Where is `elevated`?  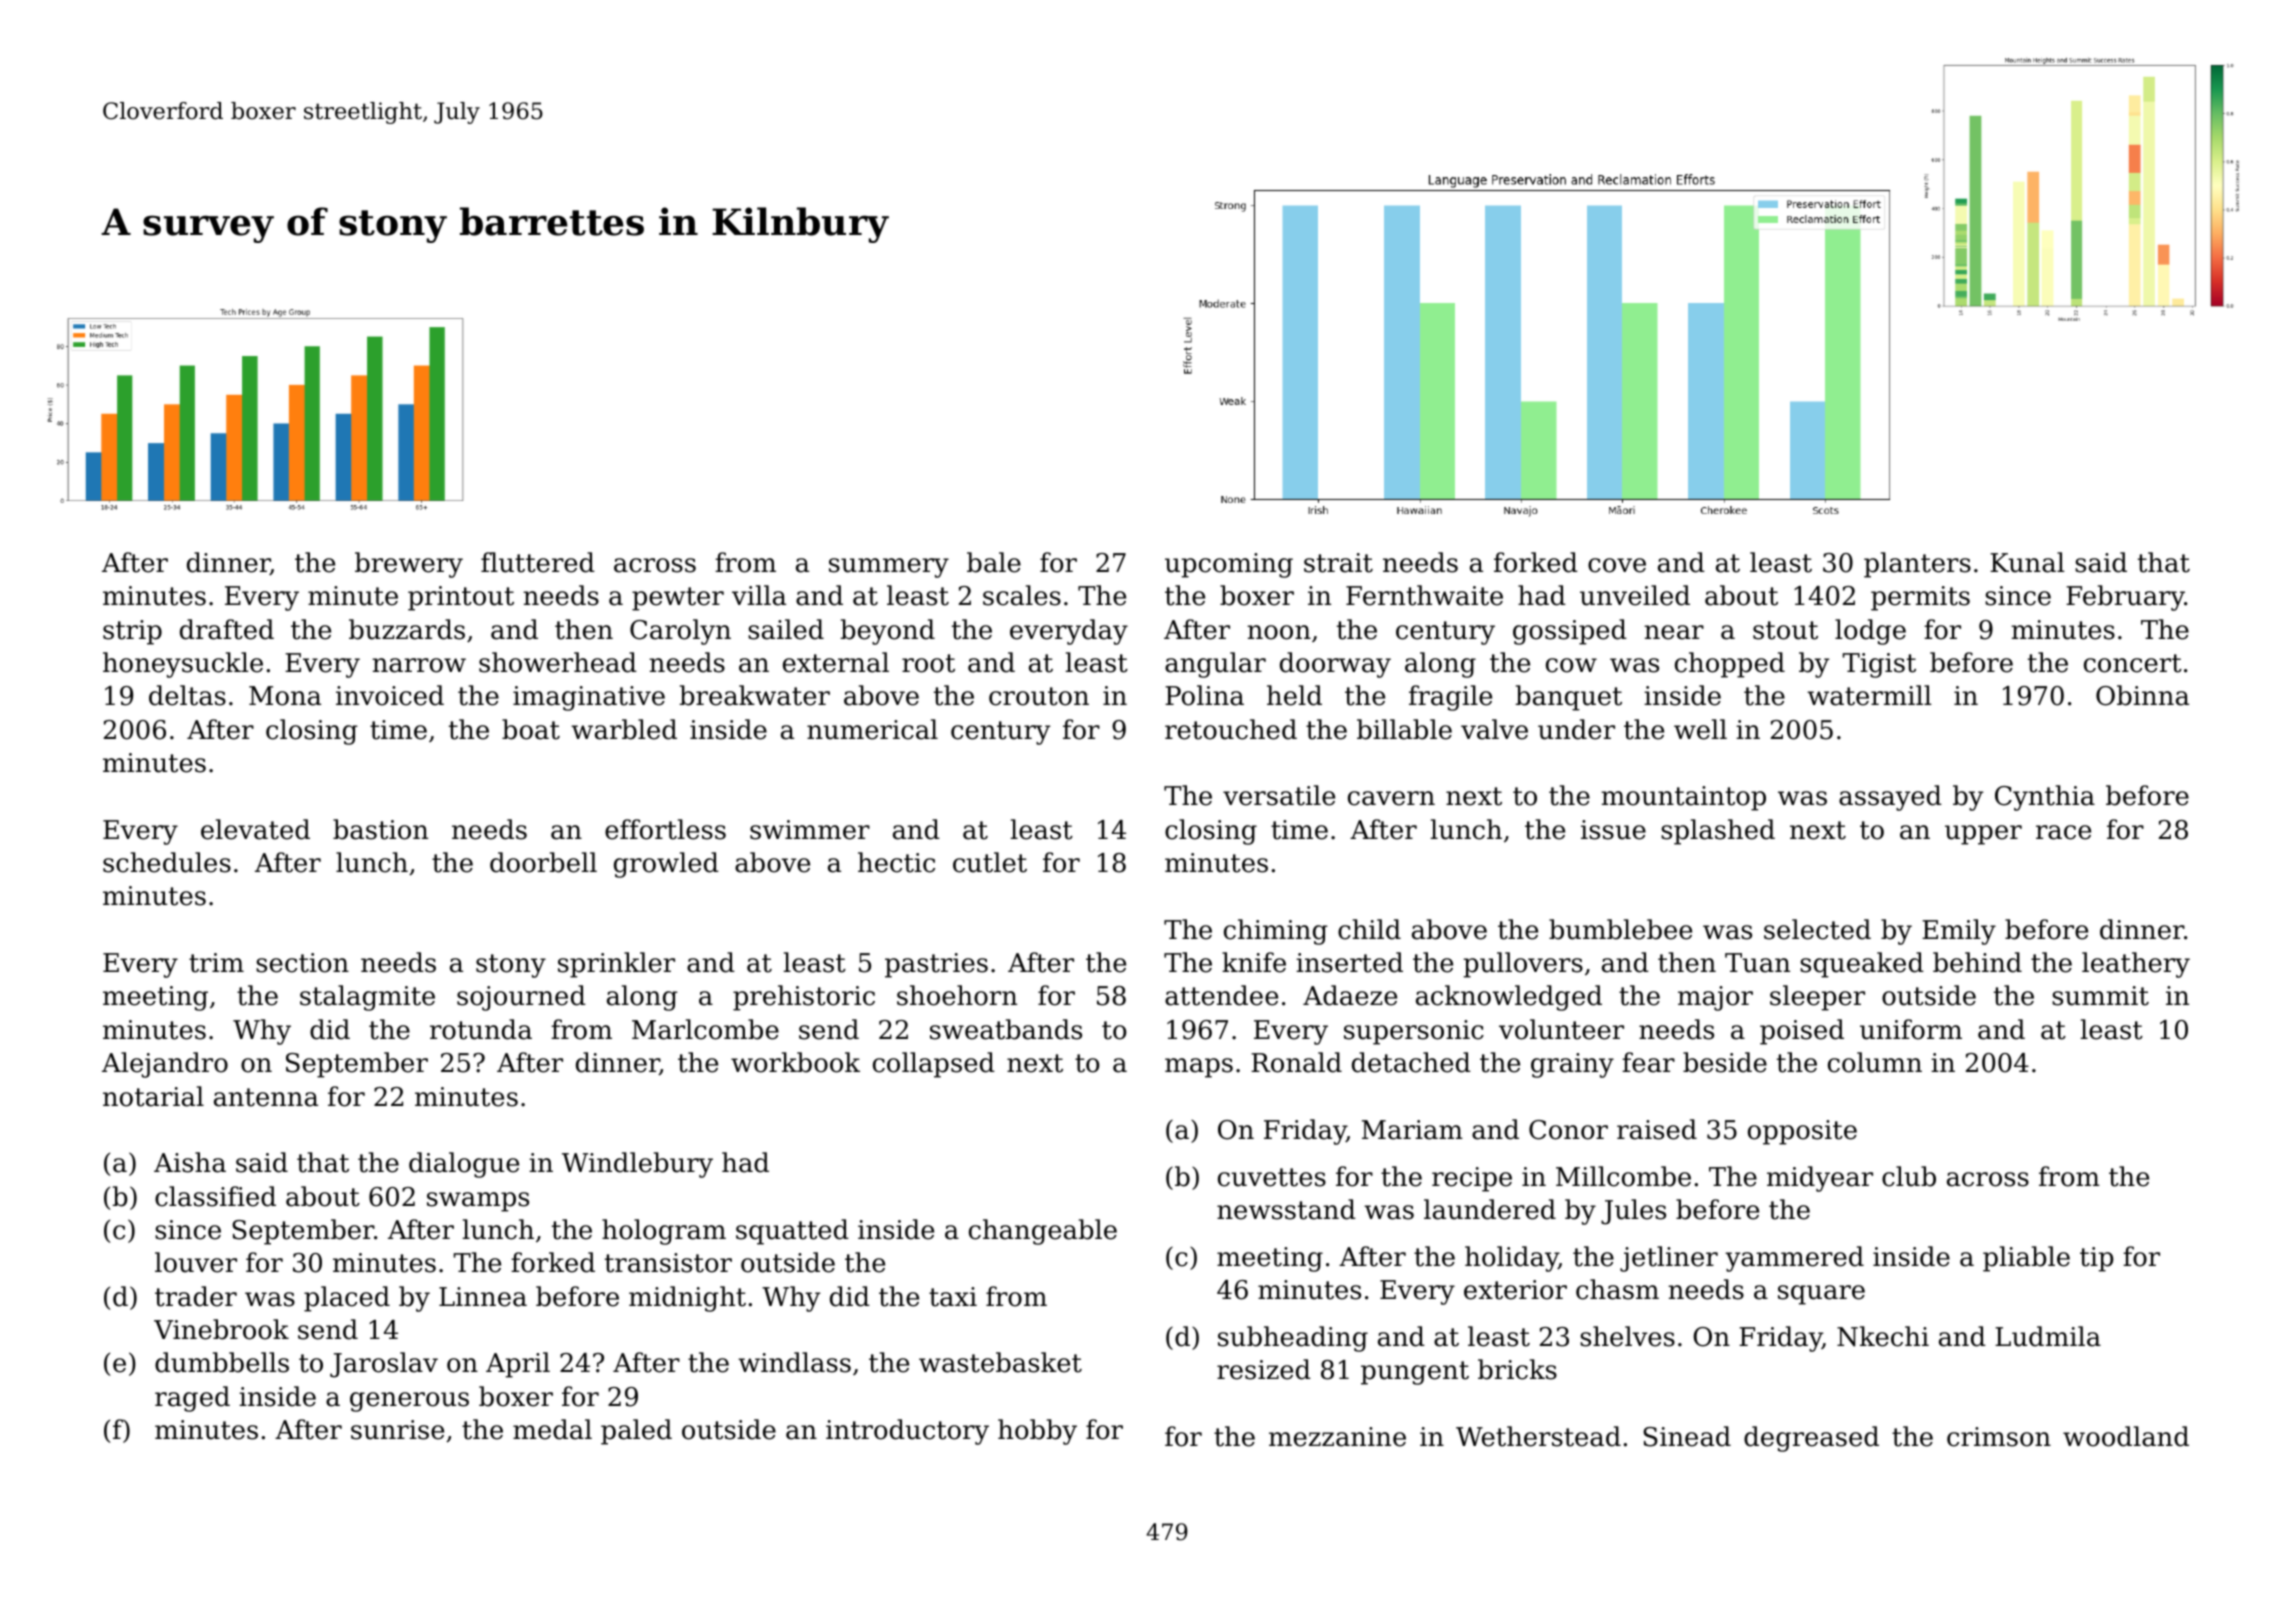 elevated is located at coordinates (255, 829).
